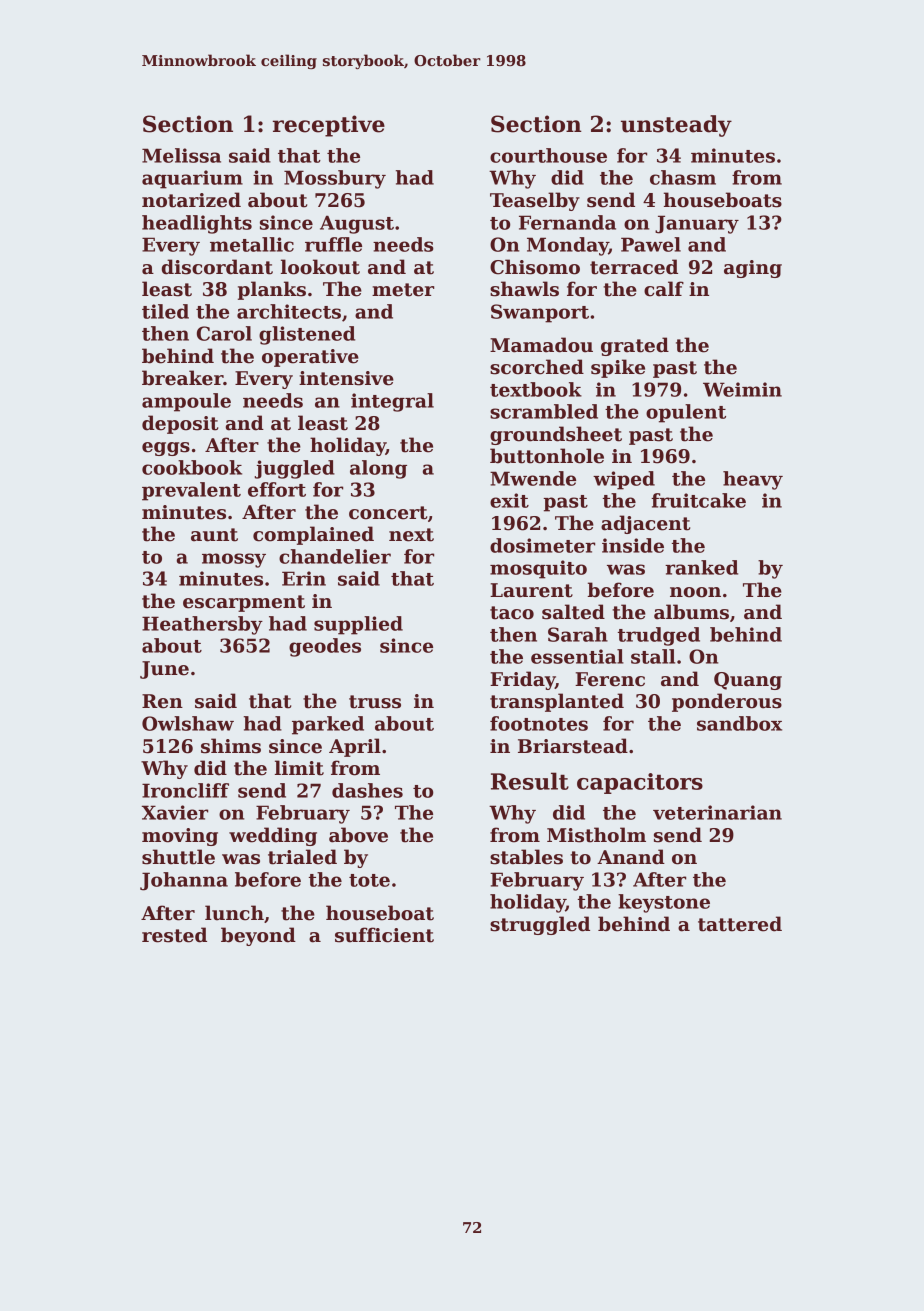  What do you see at coordinates (244, 603) in the page?
I see `escarpment` at bounding box center [244, 603].
